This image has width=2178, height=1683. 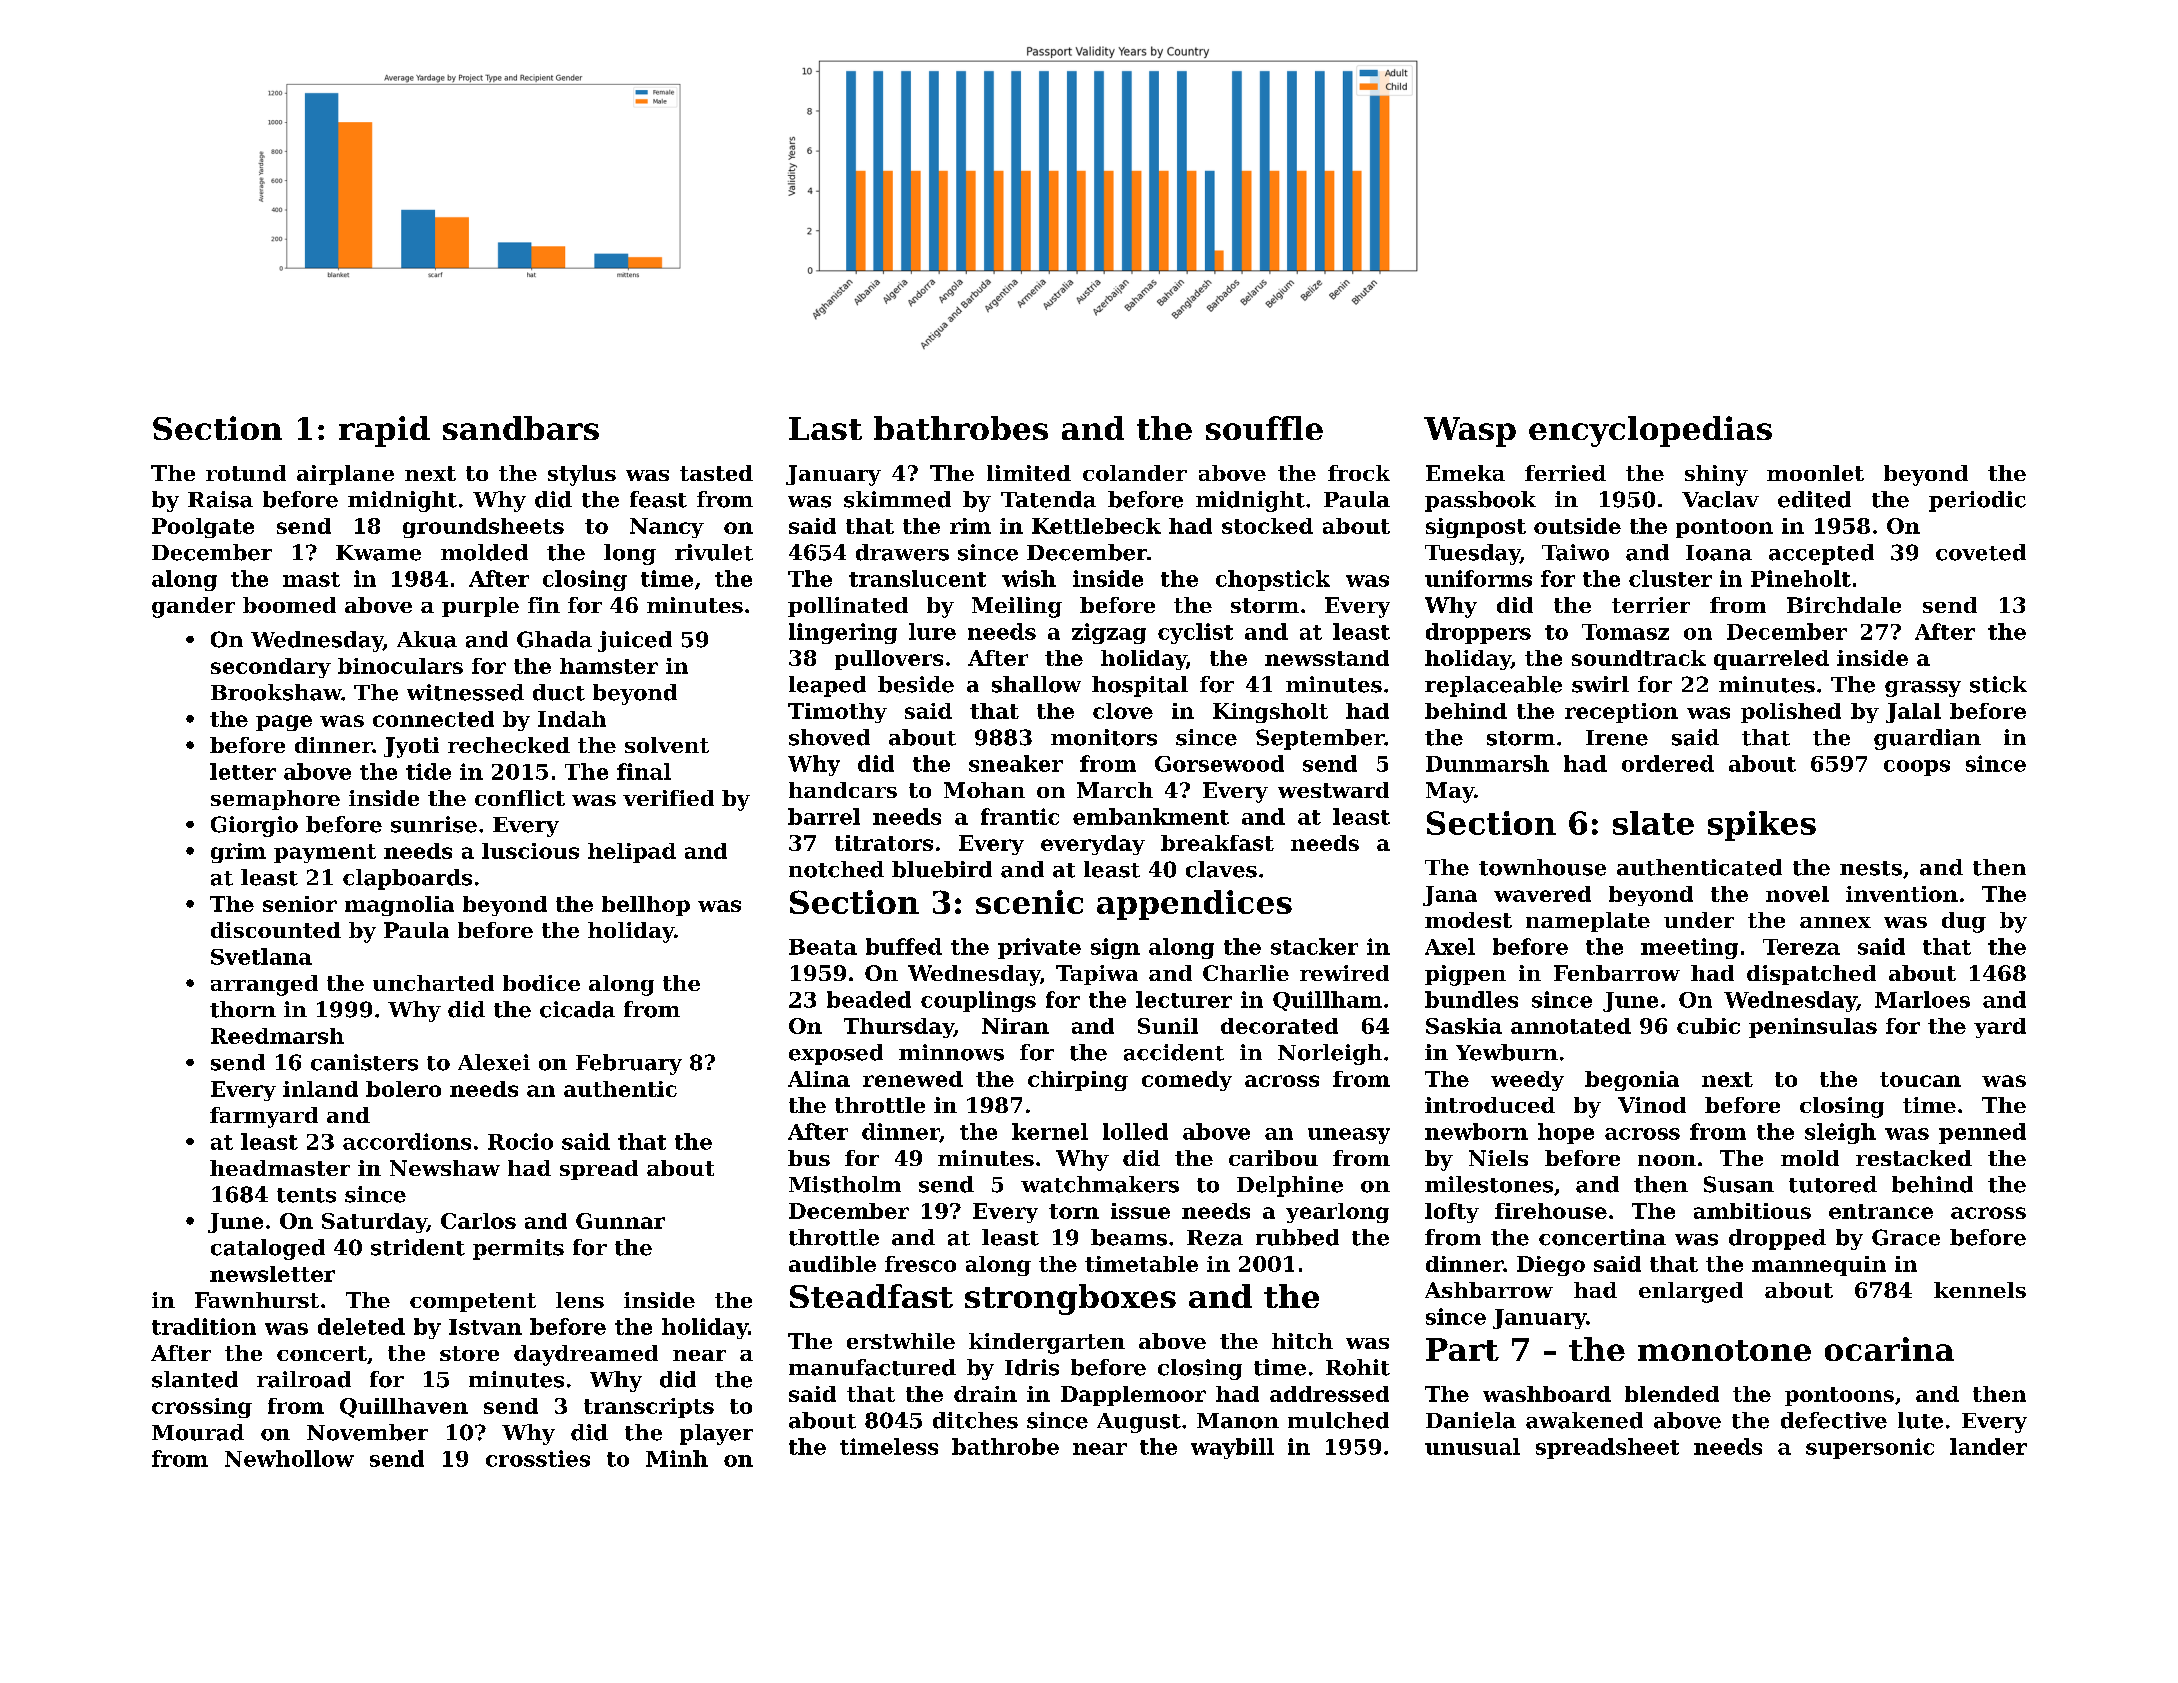 I want to click on limited, so click(x=1029, y=473).
